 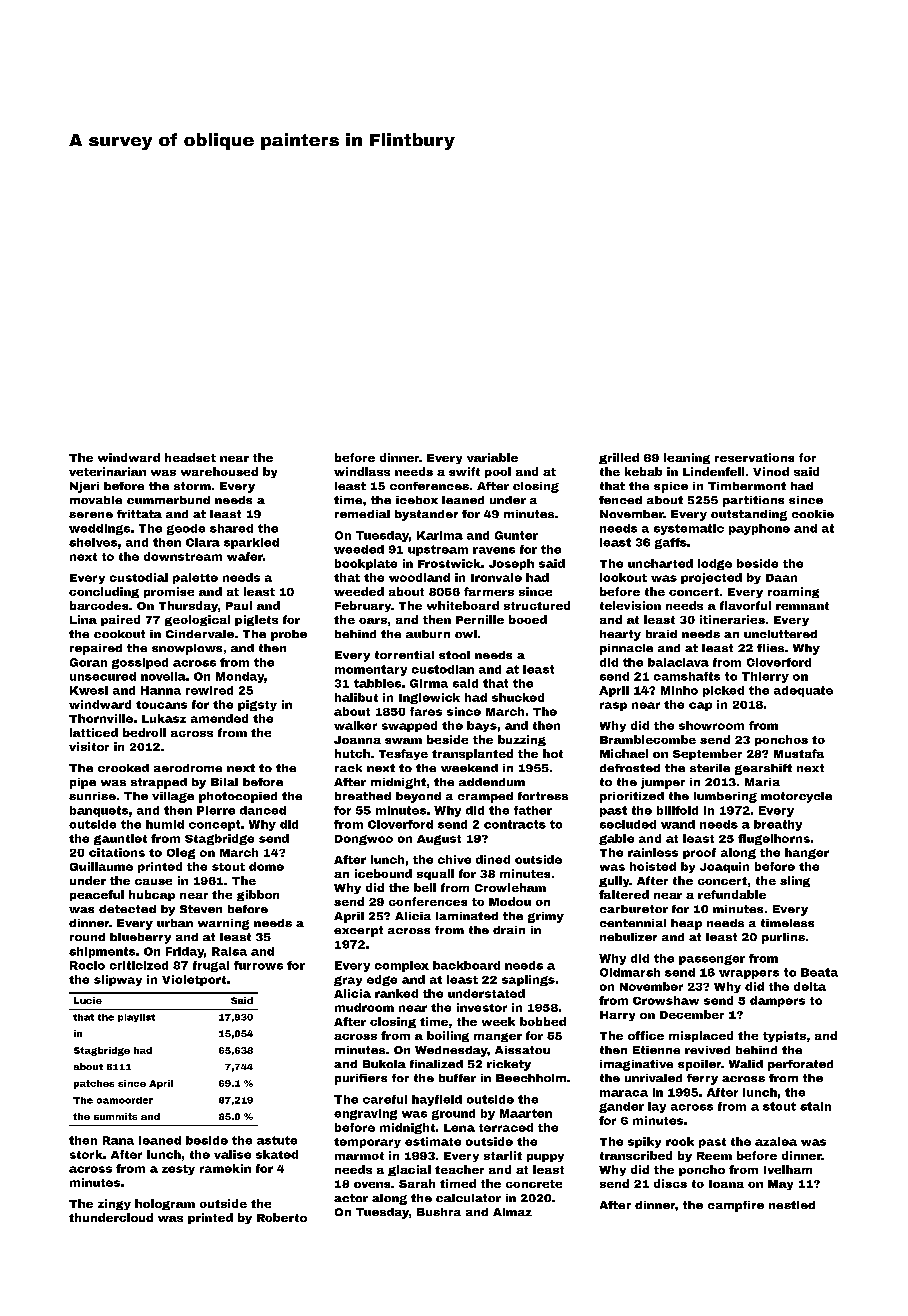 I want to click on investor, so click(x=482, y=1007).
